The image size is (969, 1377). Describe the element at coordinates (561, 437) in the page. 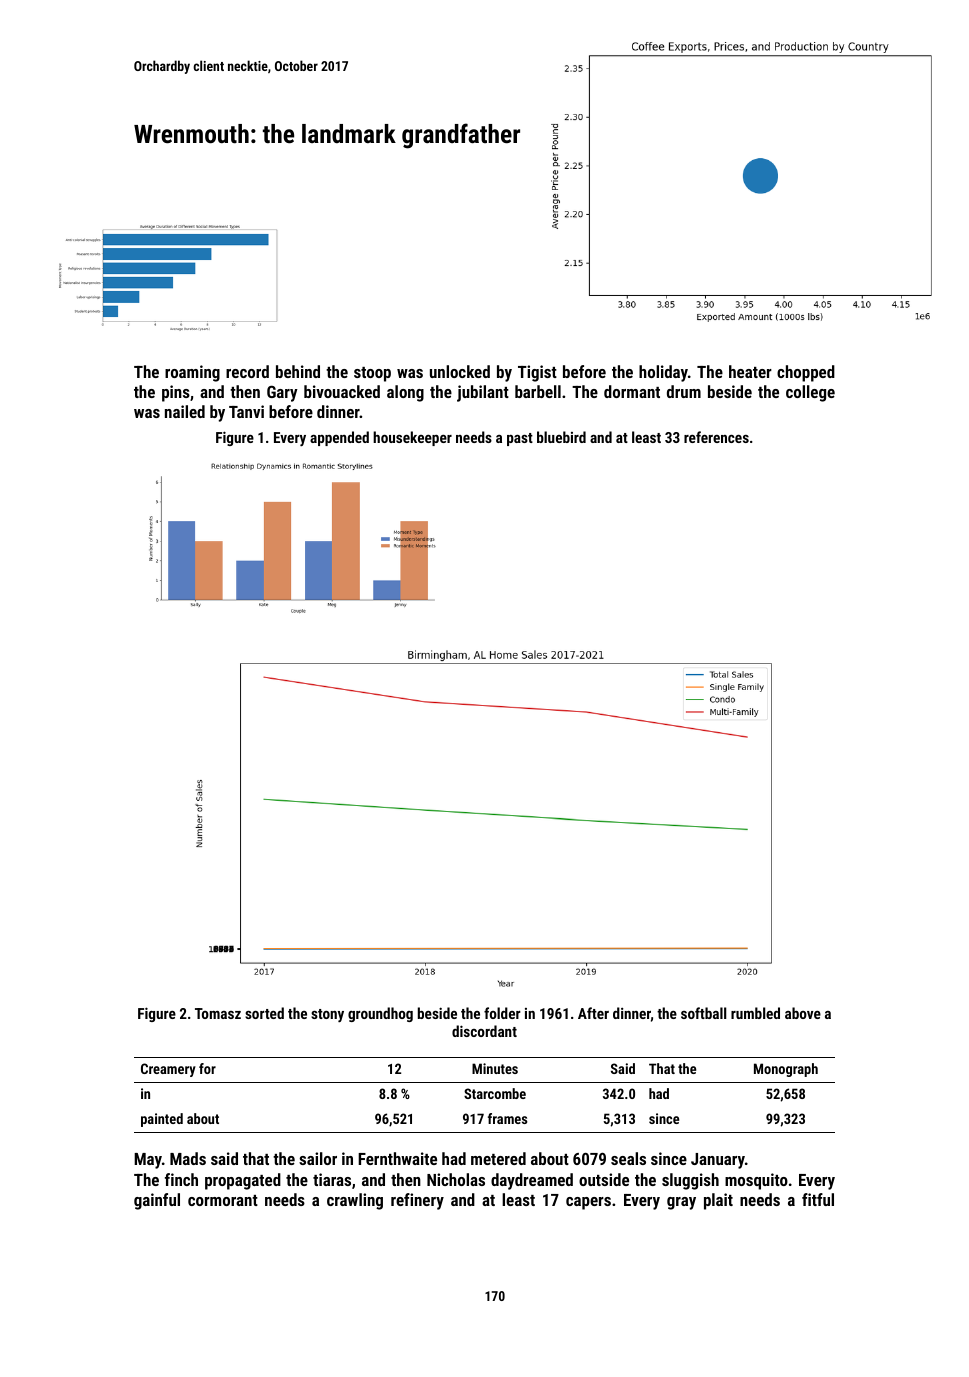

I see `bluebird` at that location.
